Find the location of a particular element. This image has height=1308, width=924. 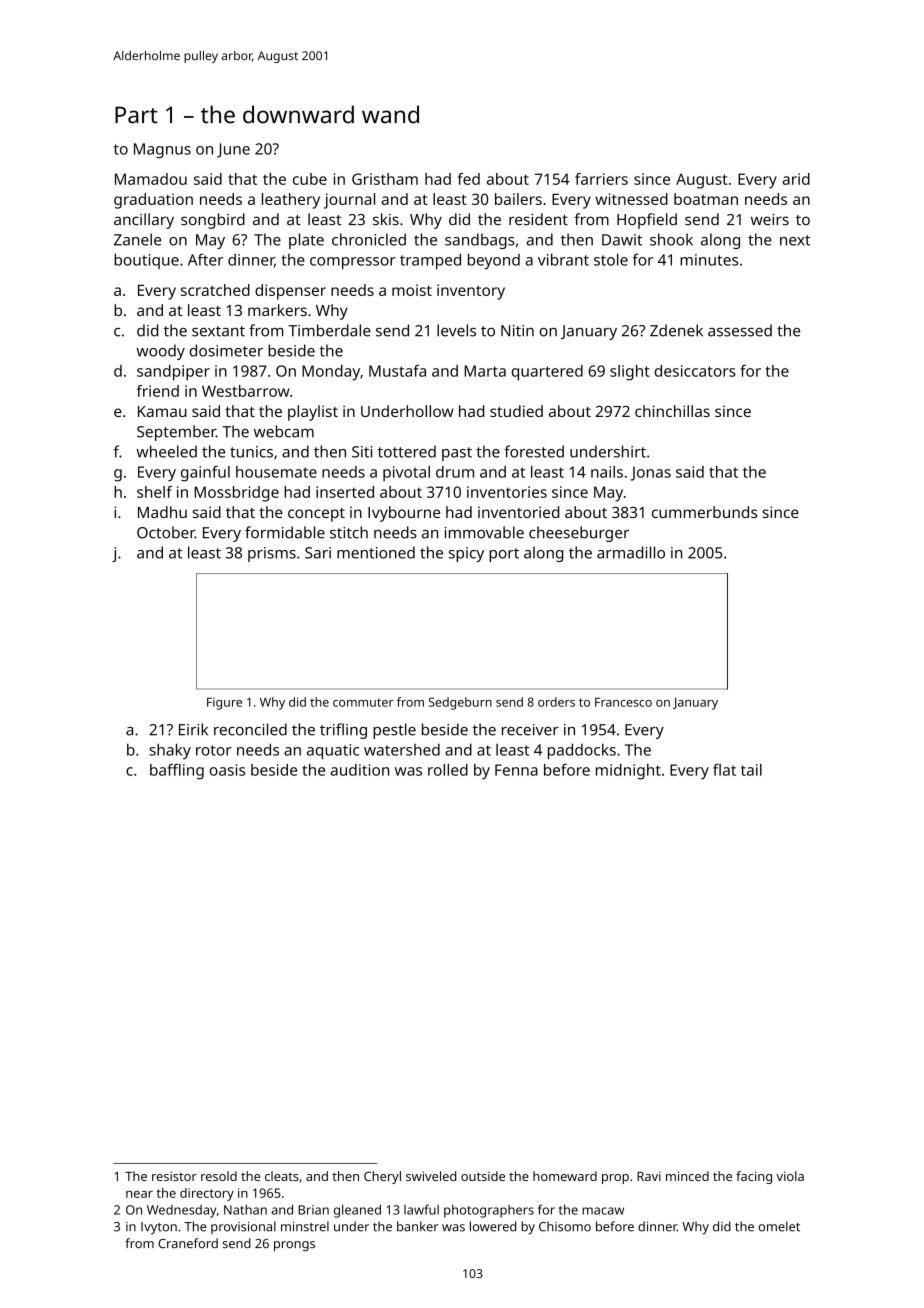

Sedgeburn is located at coordinates (460, 703).
